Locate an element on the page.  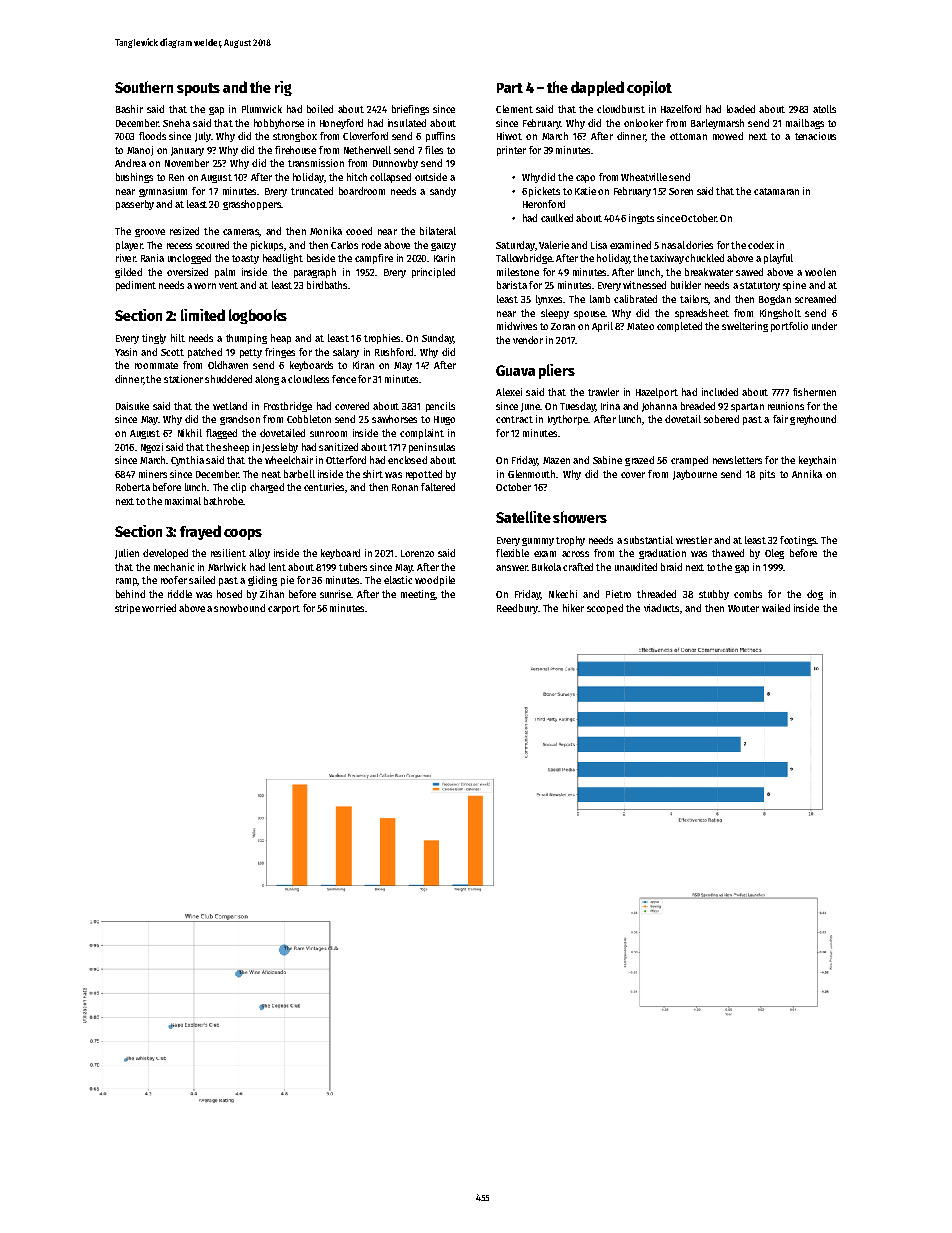
fishermen is located at coordinates (814, 392).
